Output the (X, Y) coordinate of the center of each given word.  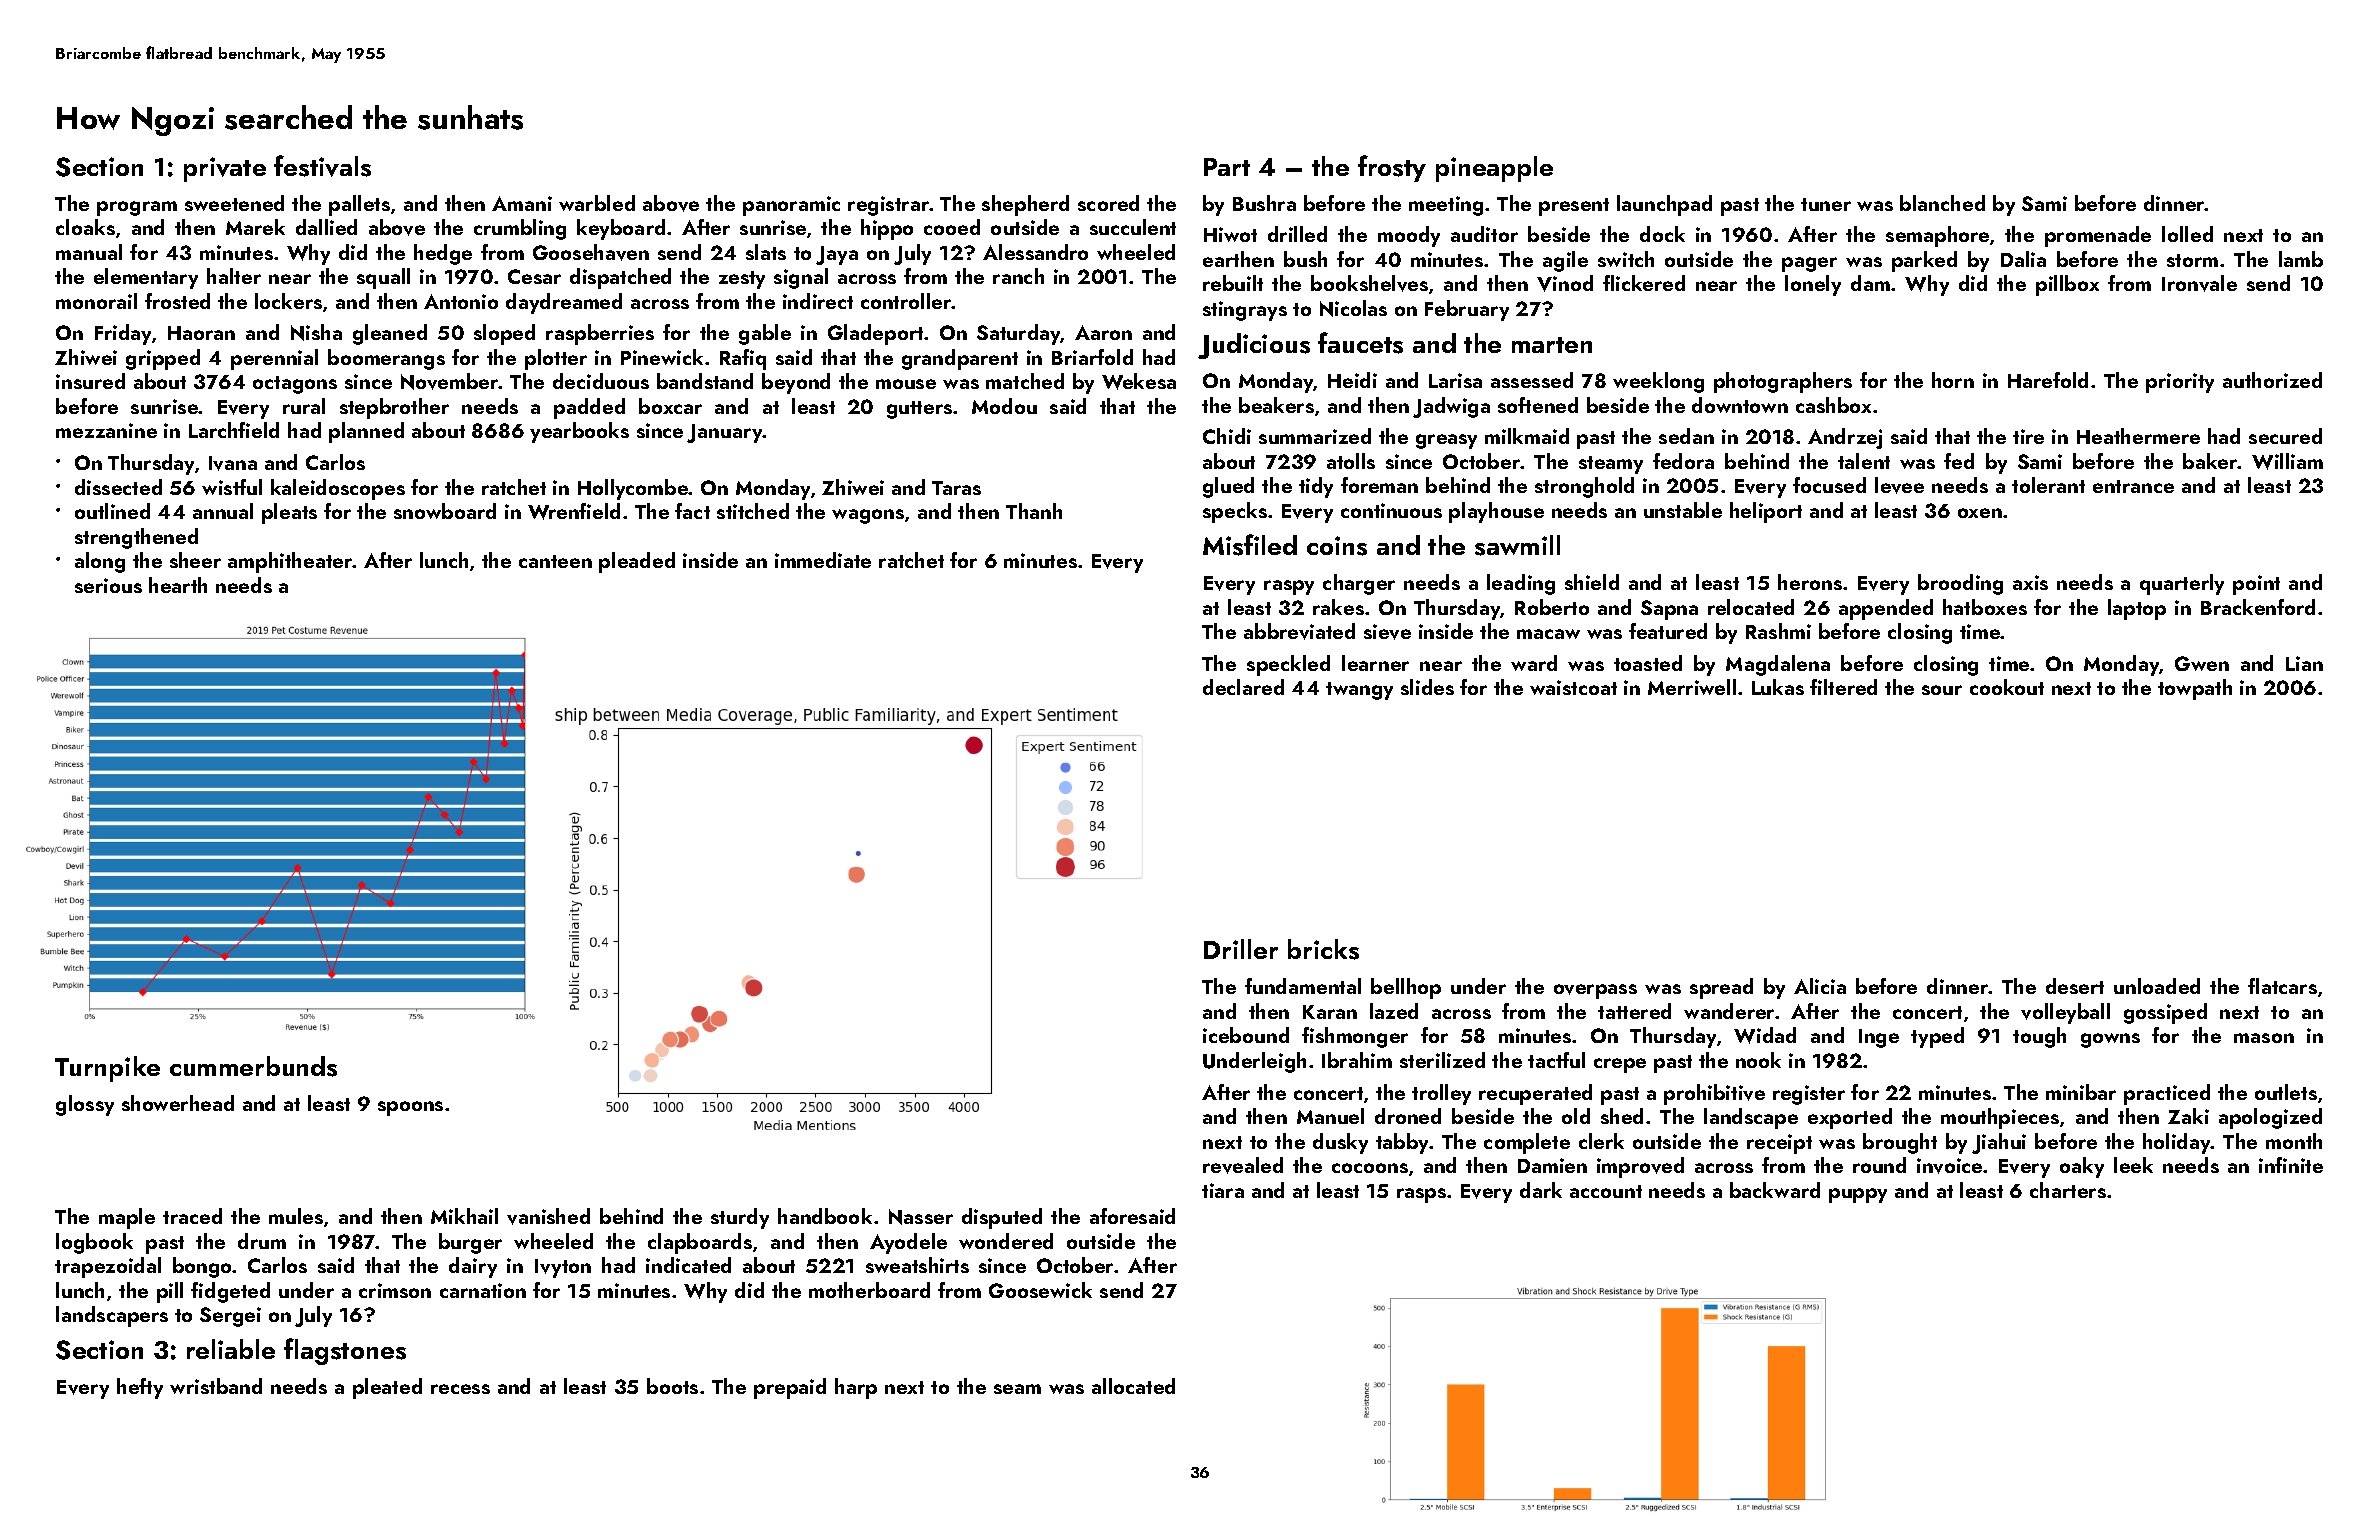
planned (366, 432)
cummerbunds (253, 1066)
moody (1409, 236)
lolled (2187, 234)
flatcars (2282, 986)
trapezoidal (108, 1267)
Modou (1004, 406)
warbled (597, 203)
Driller (1241, 949)
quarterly (2182, 584)
